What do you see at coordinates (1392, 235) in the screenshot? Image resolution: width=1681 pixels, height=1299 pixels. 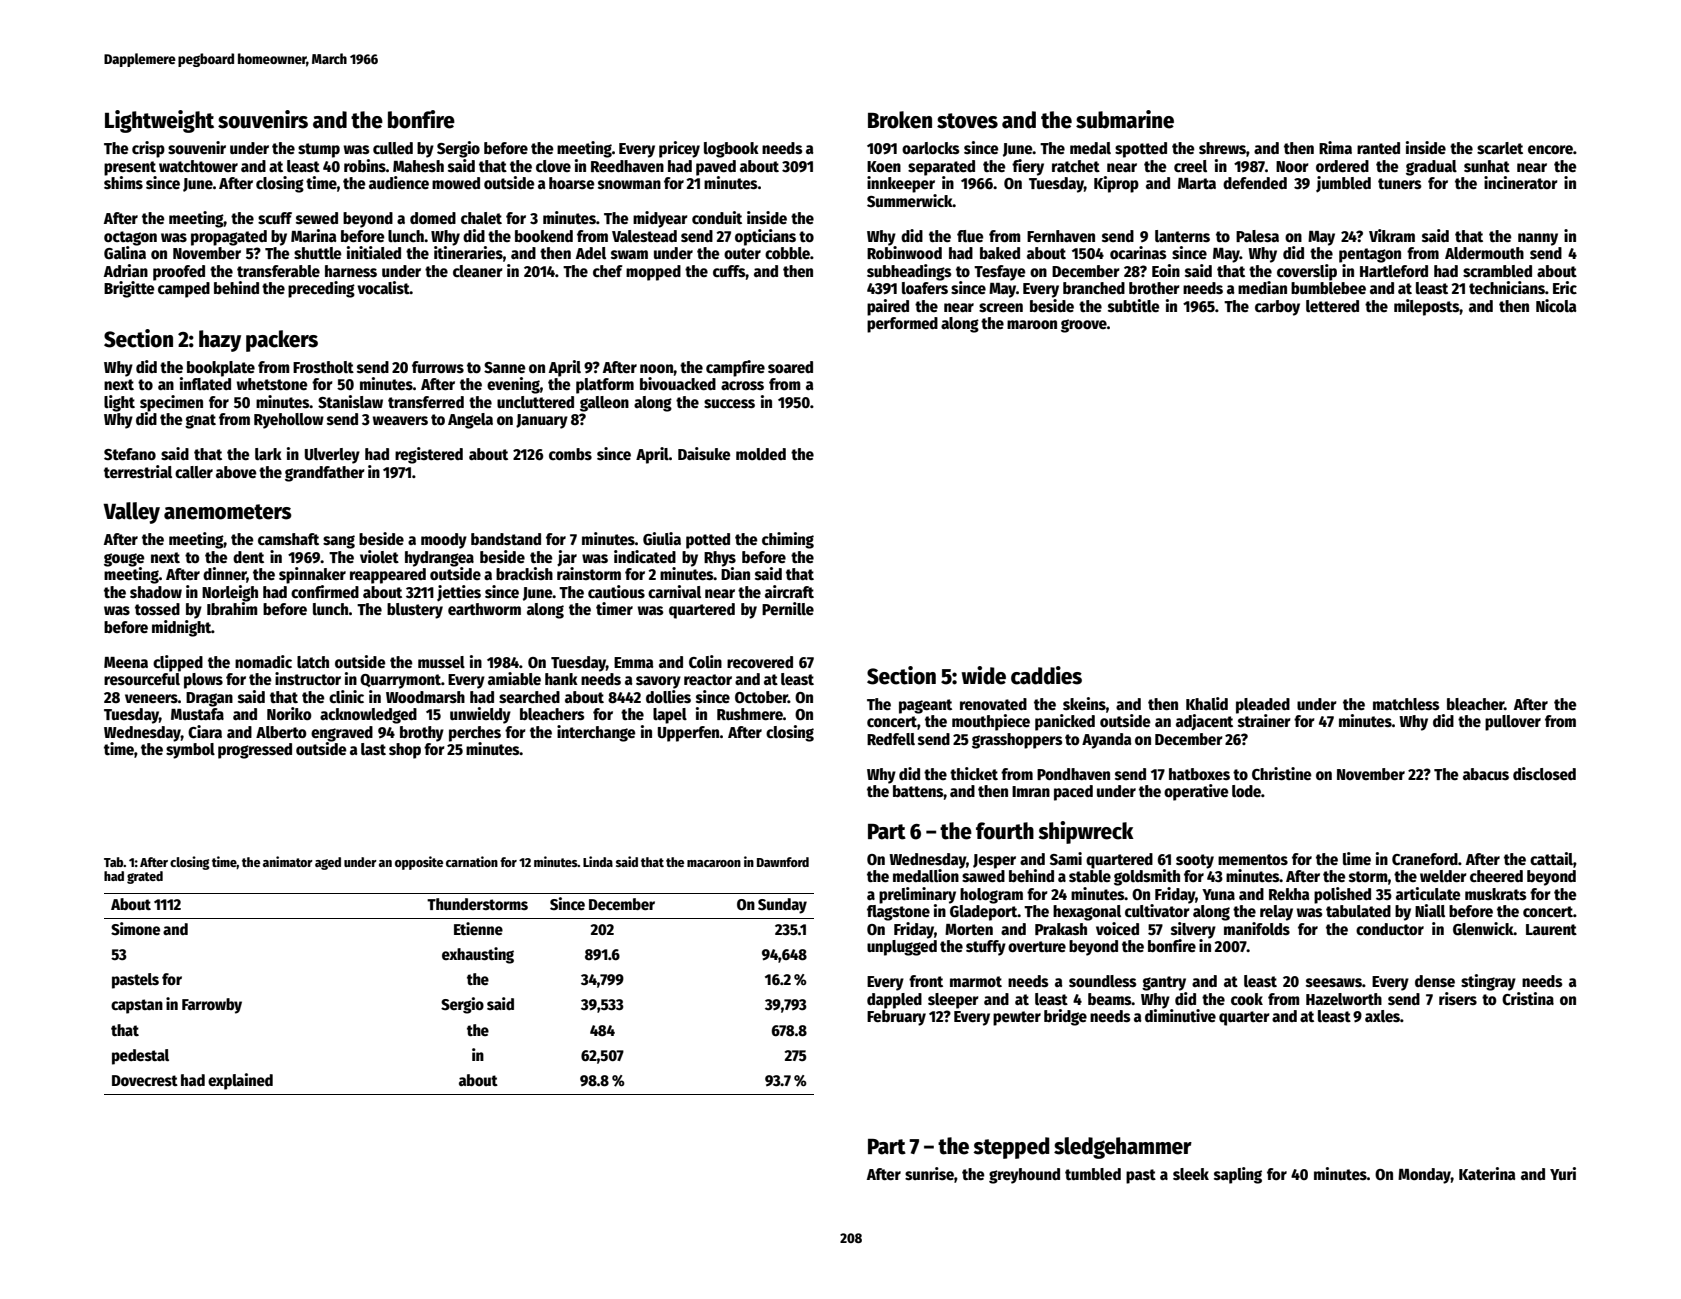 I see `Vikram` at bounding box center [1392, 235].
